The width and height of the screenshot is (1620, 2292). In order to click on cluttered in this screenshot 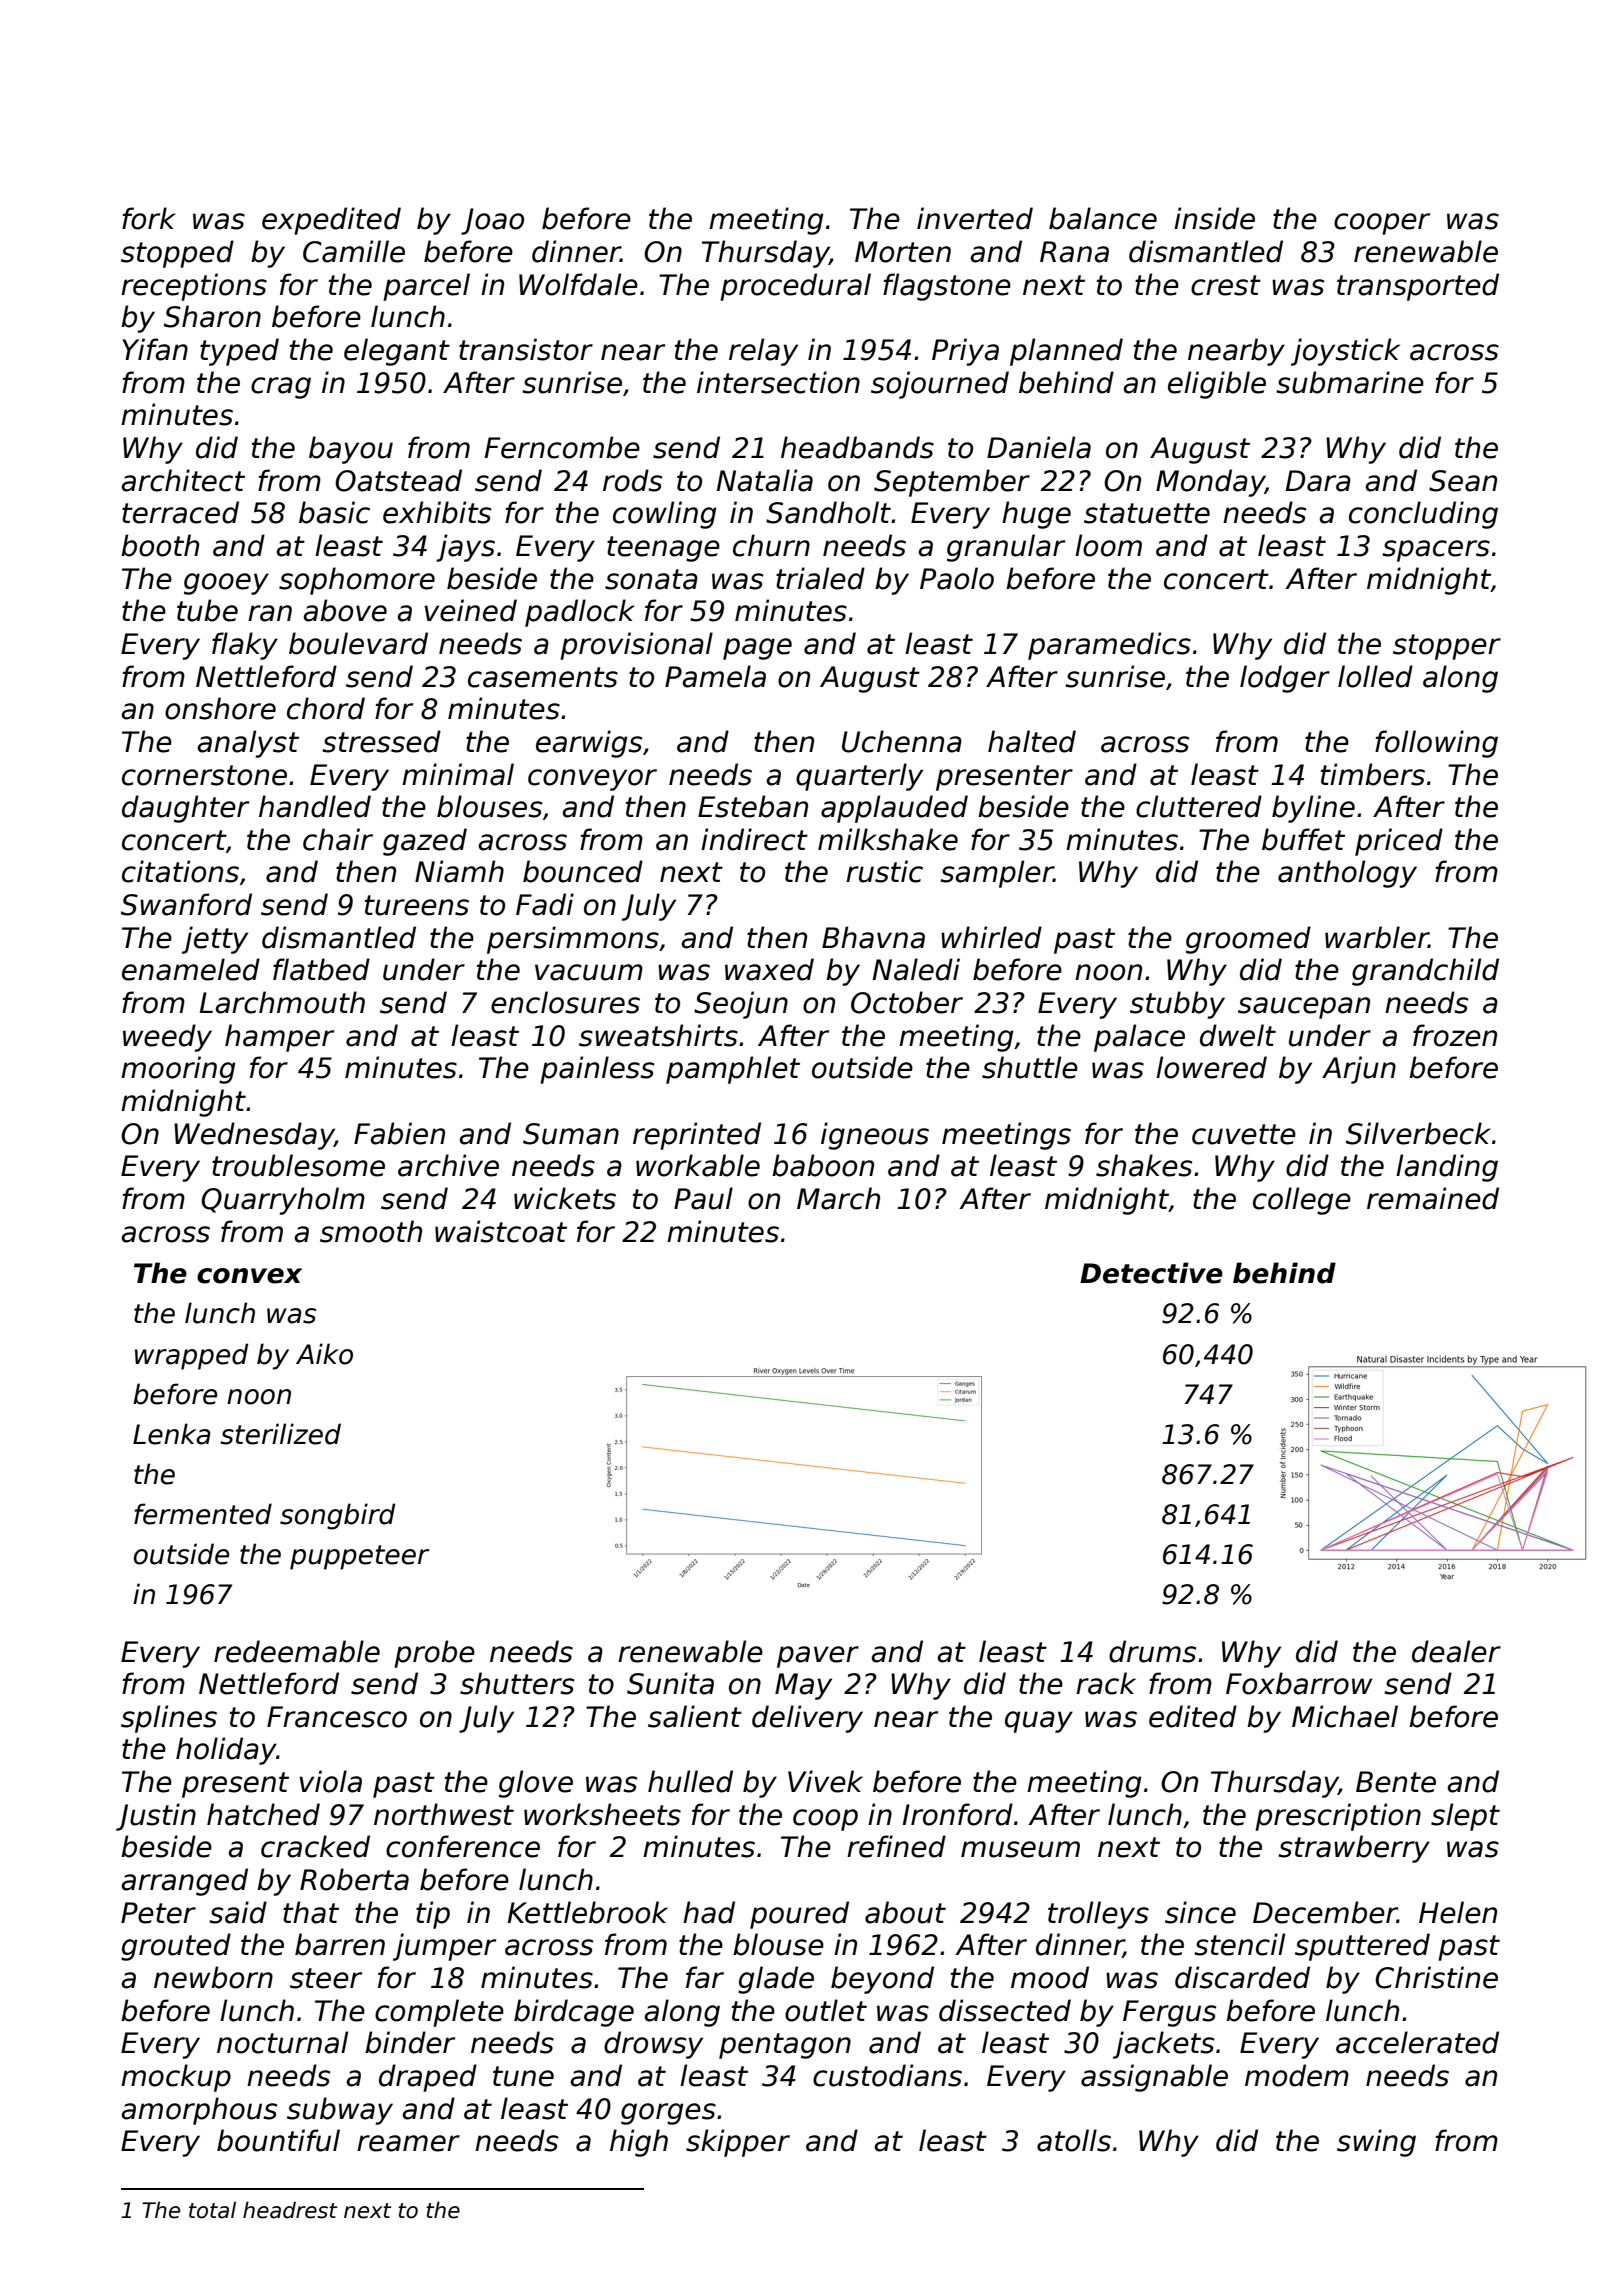, I will do `click(1199, 806)`.
